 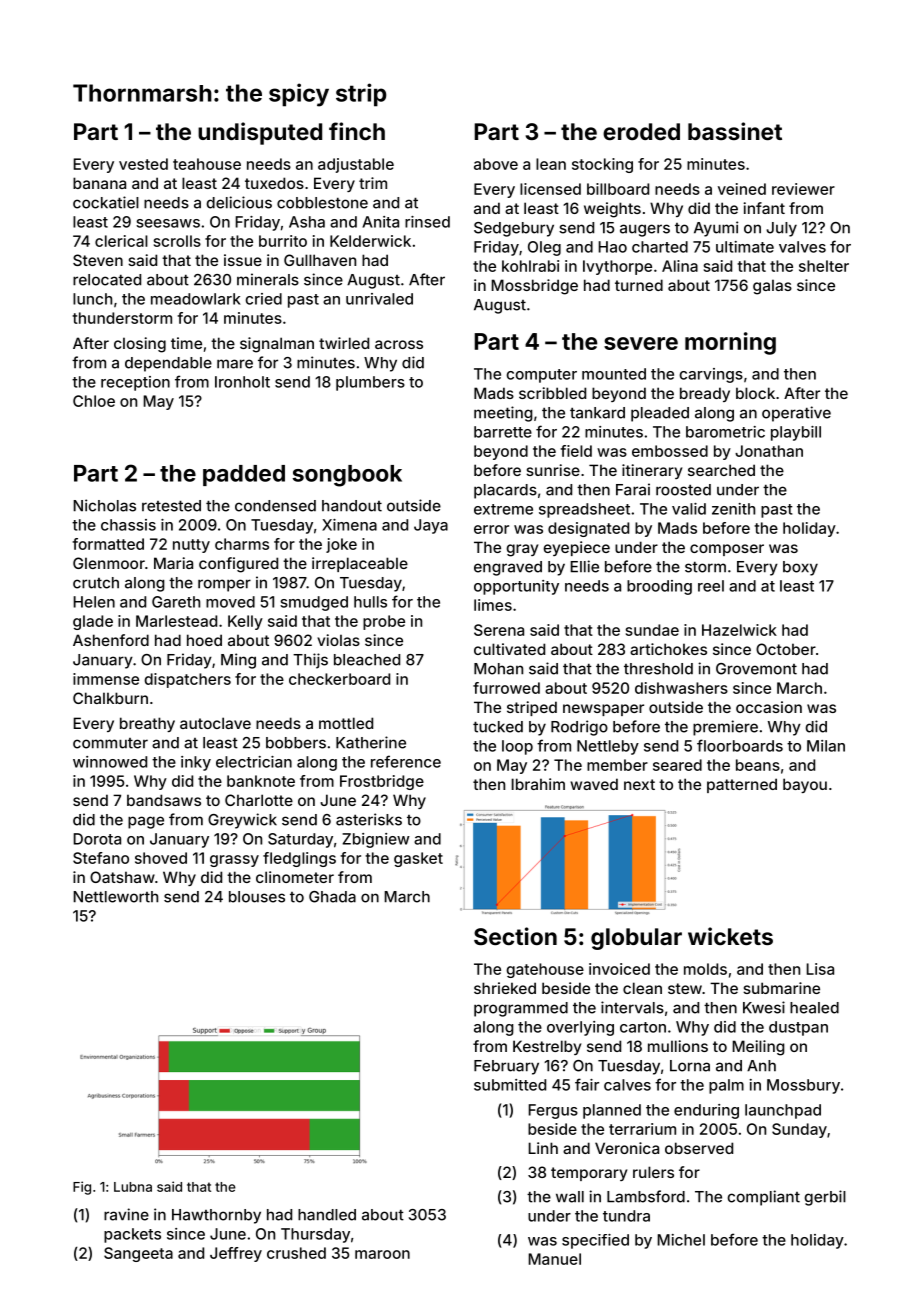 I want to click on padded, so click(x=244, y=475).
